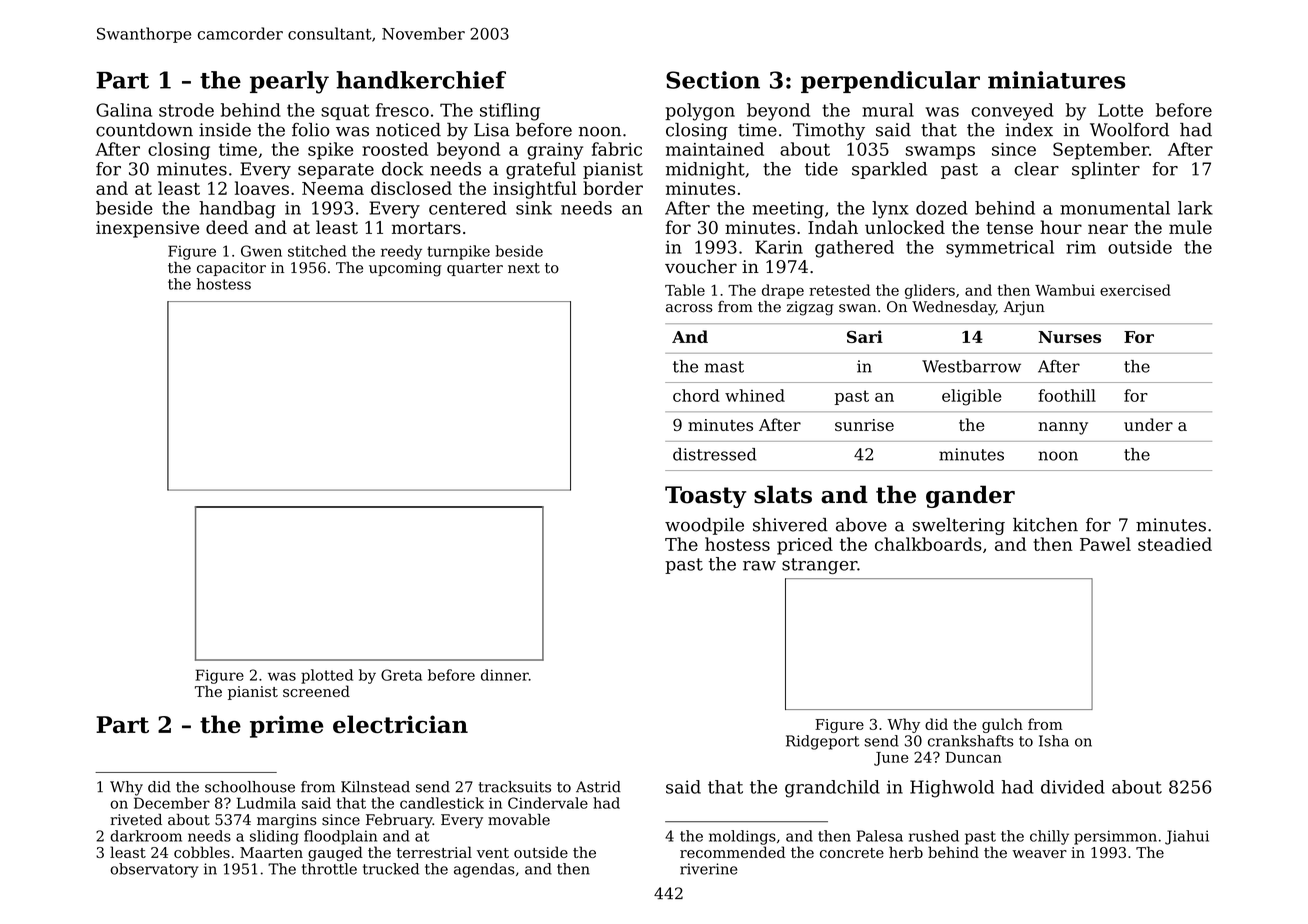 This screenshot has width=1308, height=924. I want to click on trucked, so click(391, 869).
